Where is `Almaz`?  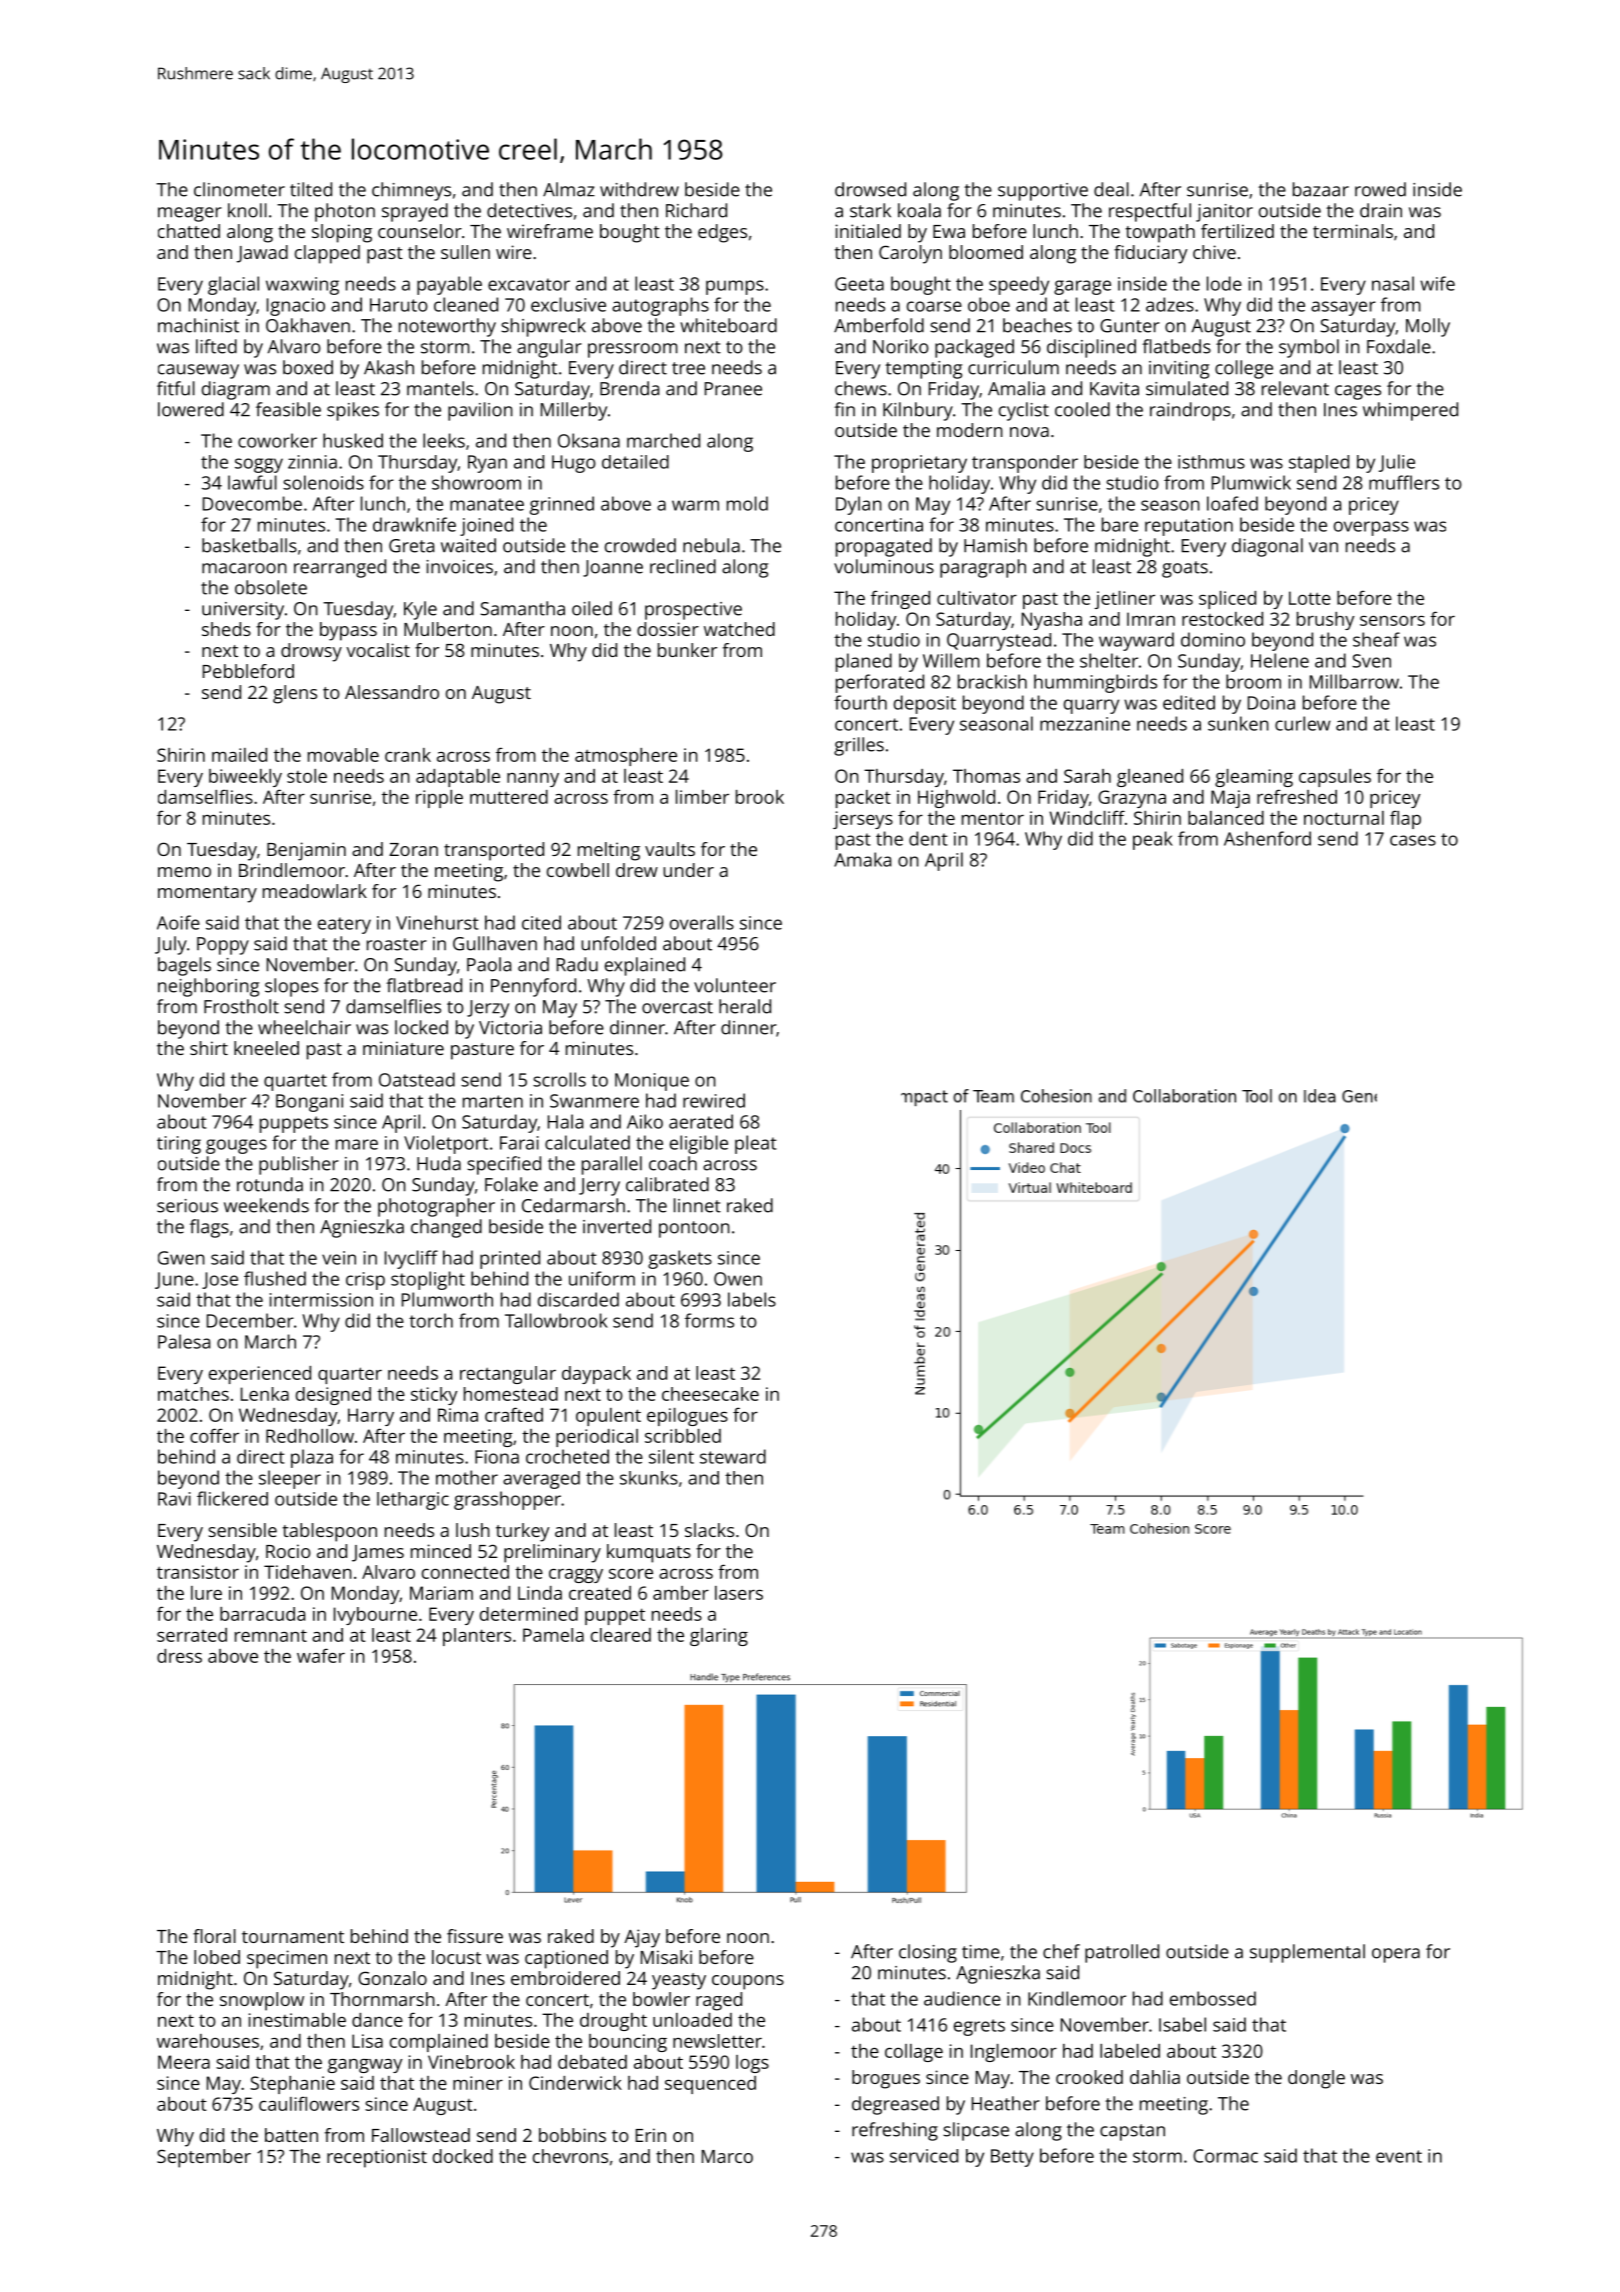 Almaz is located at coordinates (569, 189).
